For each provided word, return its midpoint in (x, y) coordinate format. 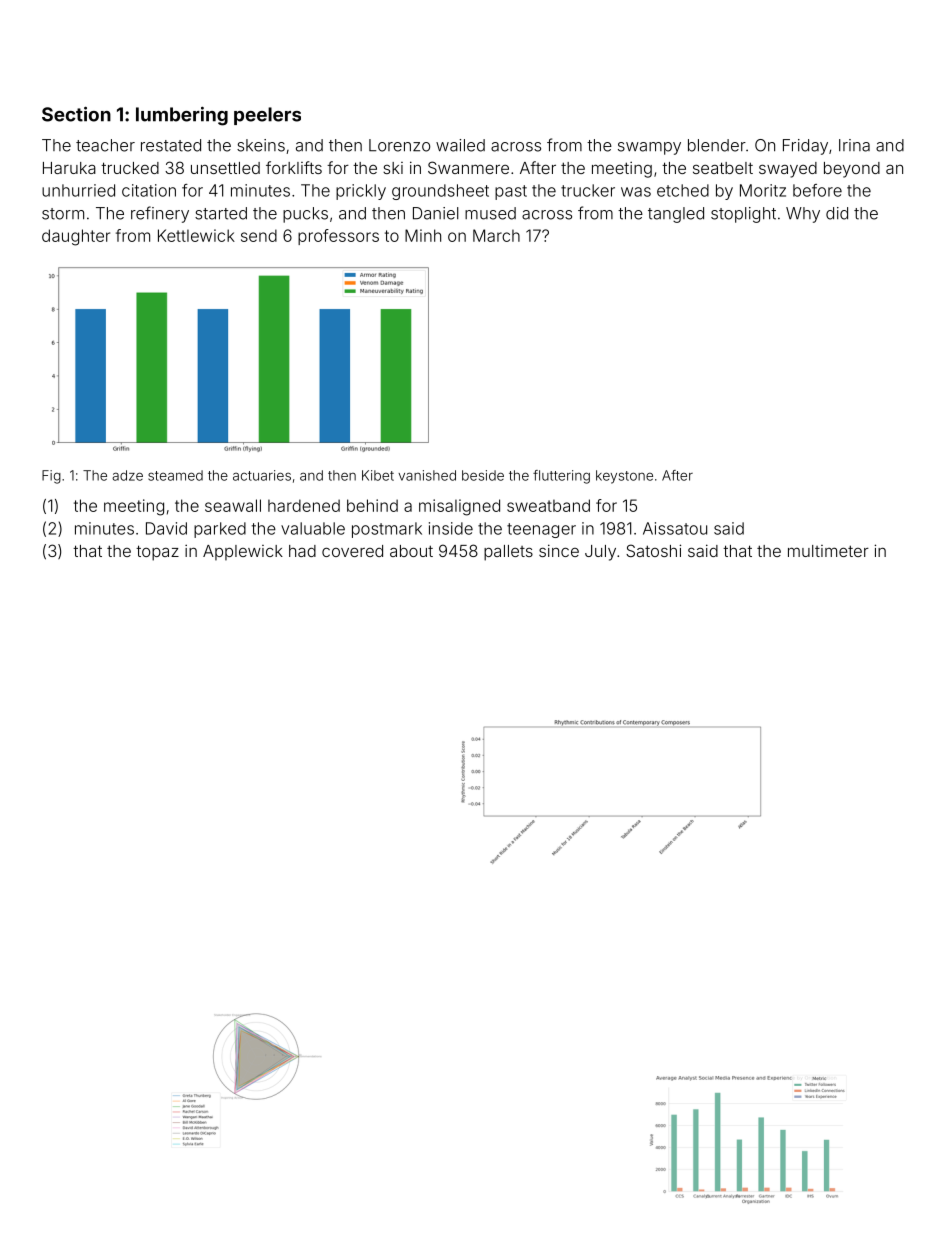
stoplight (743, 215)
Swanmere (468, 167)
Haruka (69, 168)
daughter (76, 237)
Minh (423, 235)
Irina (854, 145)
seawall (233, 505)
